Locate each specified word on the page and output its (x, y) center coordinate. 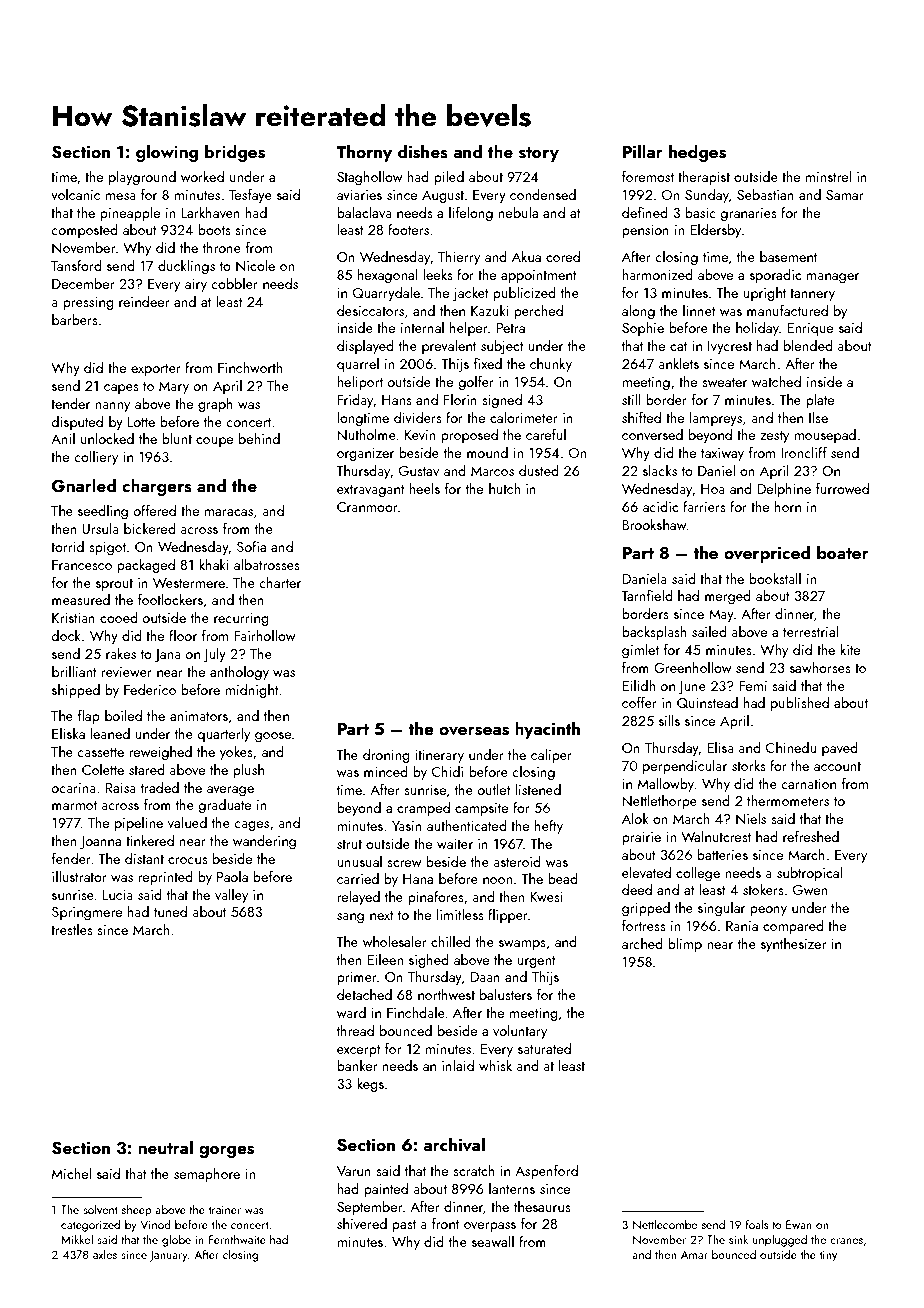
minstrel (828, 176)
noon (497, 880)
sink (738, 1239)
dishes (423, 151)
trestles (72, 929)
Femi (753, 686)
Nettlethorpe (659, 802)
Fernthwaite (237, 1239)
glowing (167, 153)
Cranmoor (367, 507)
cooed (119, 617)
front (445, 1223)
